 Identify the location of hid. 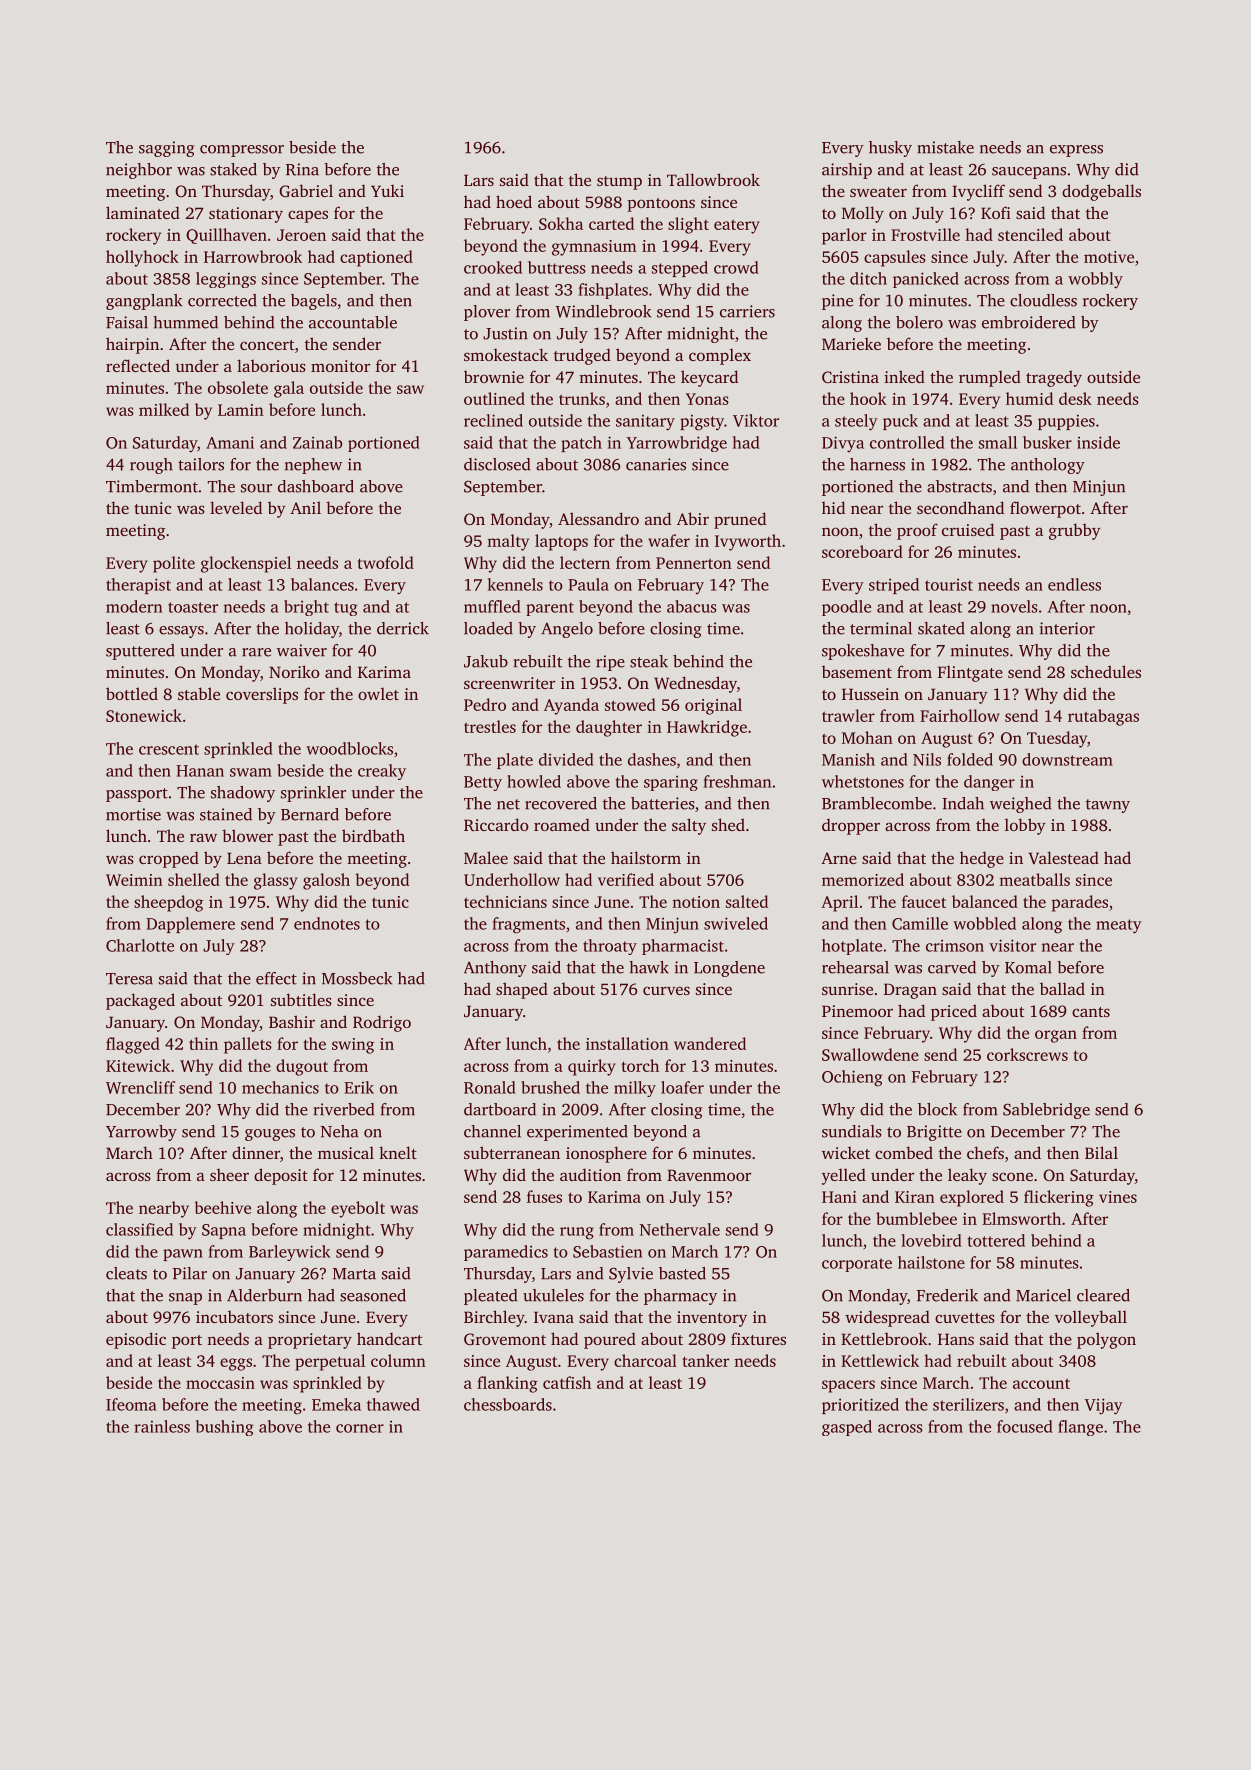
(833, 507).
